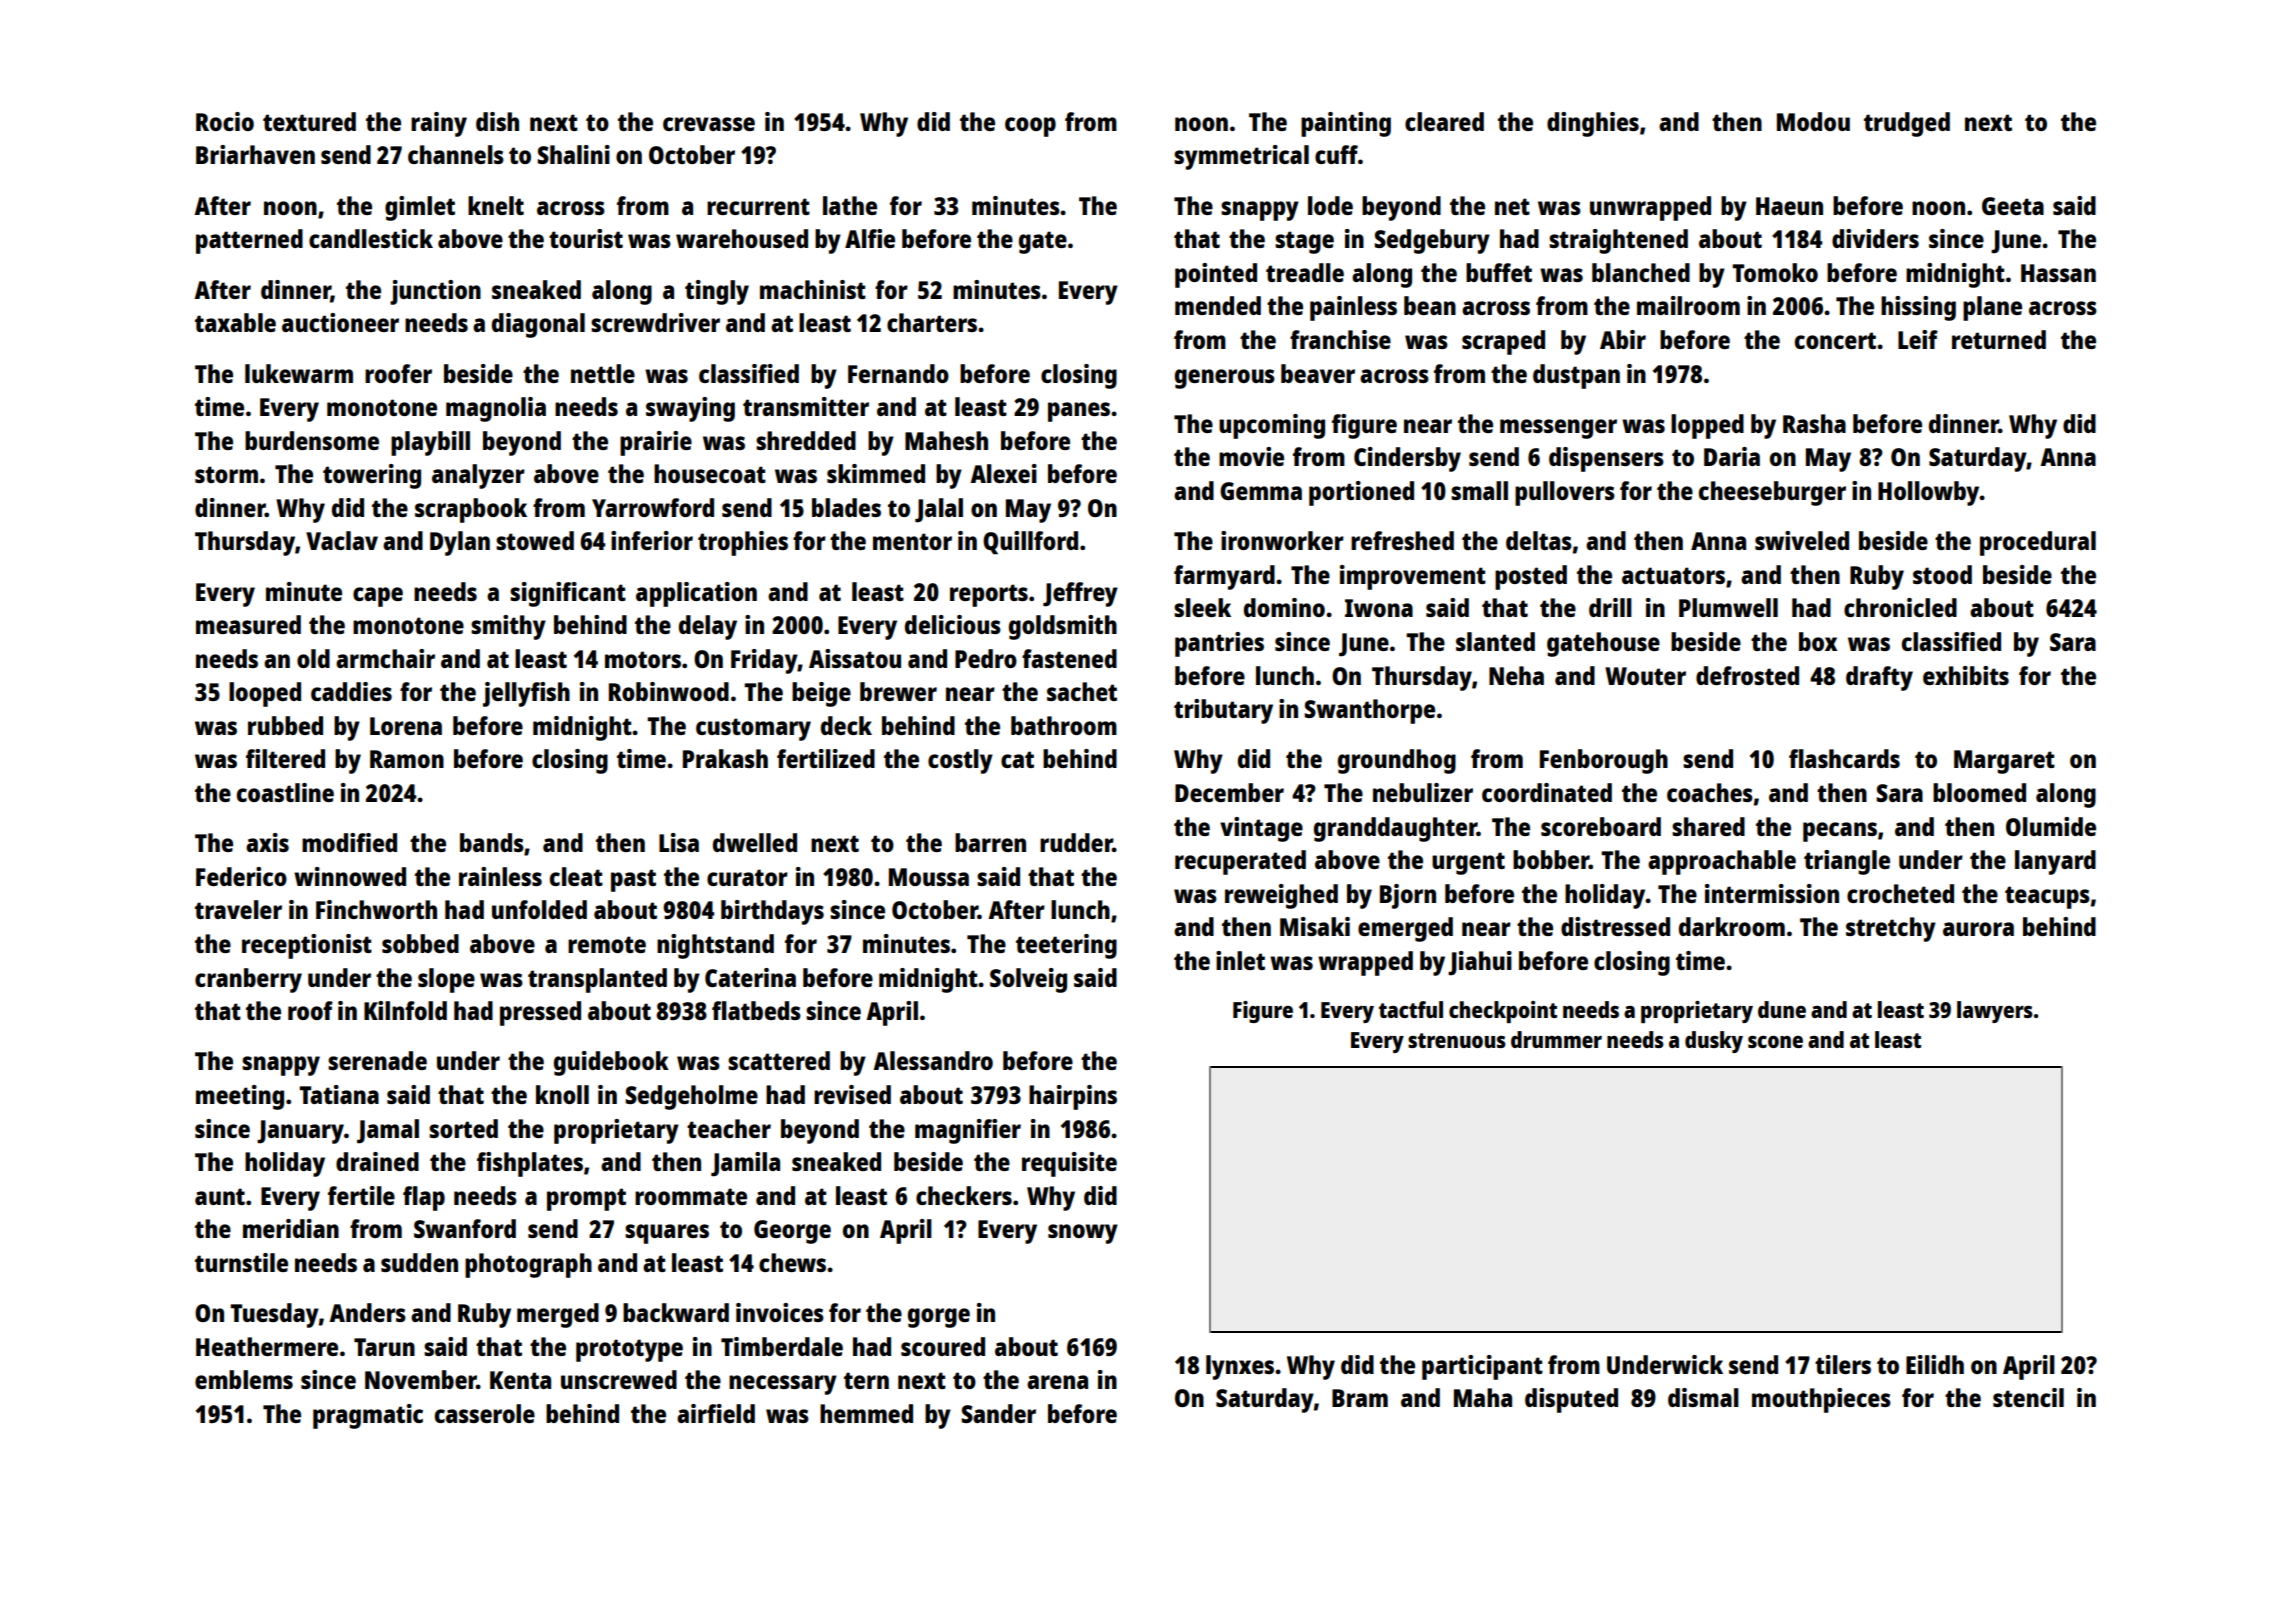  I want to click on dish, so click(497, 121).
